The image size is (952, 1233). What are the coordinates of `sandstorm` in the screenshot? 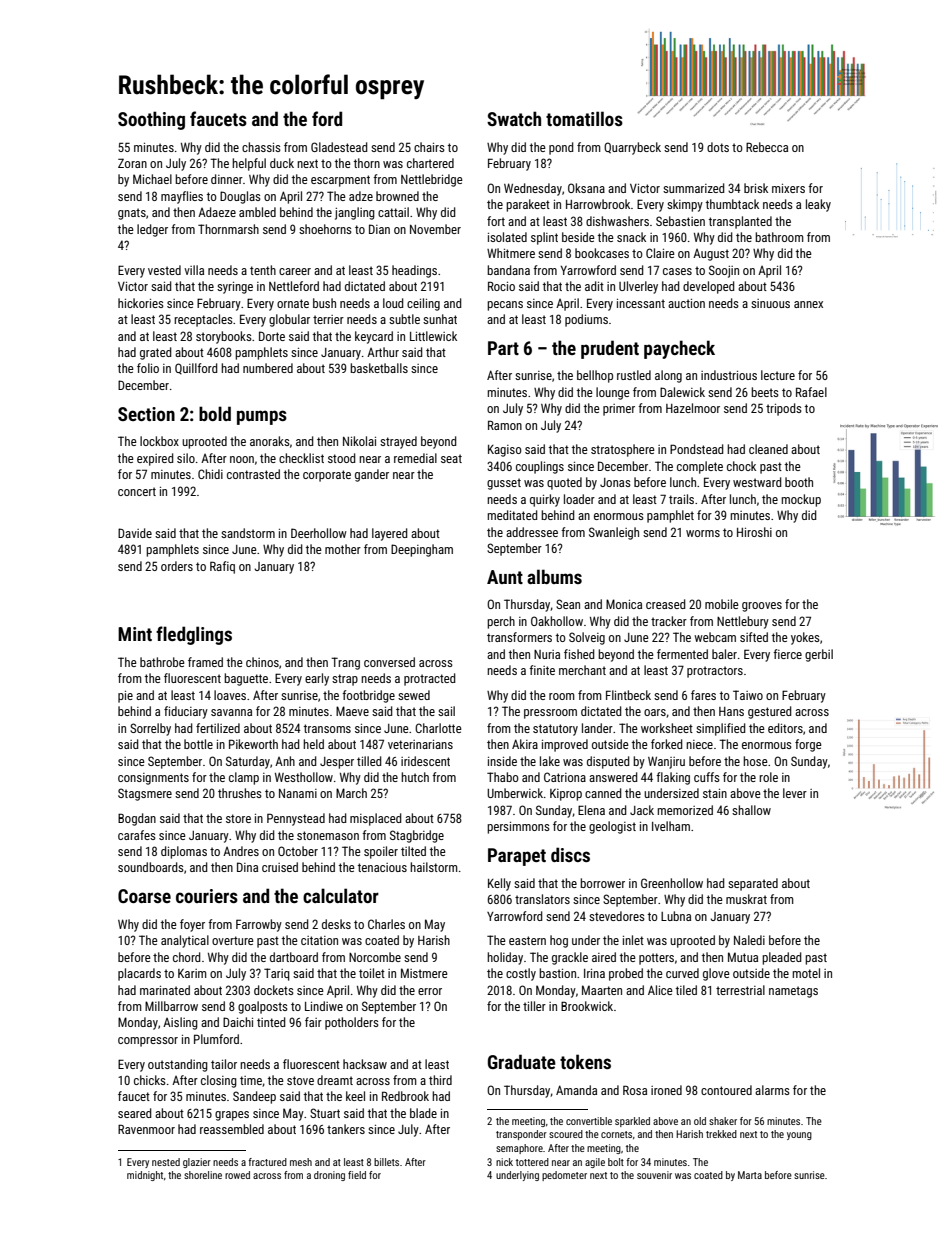 It's located at (248, 533).
